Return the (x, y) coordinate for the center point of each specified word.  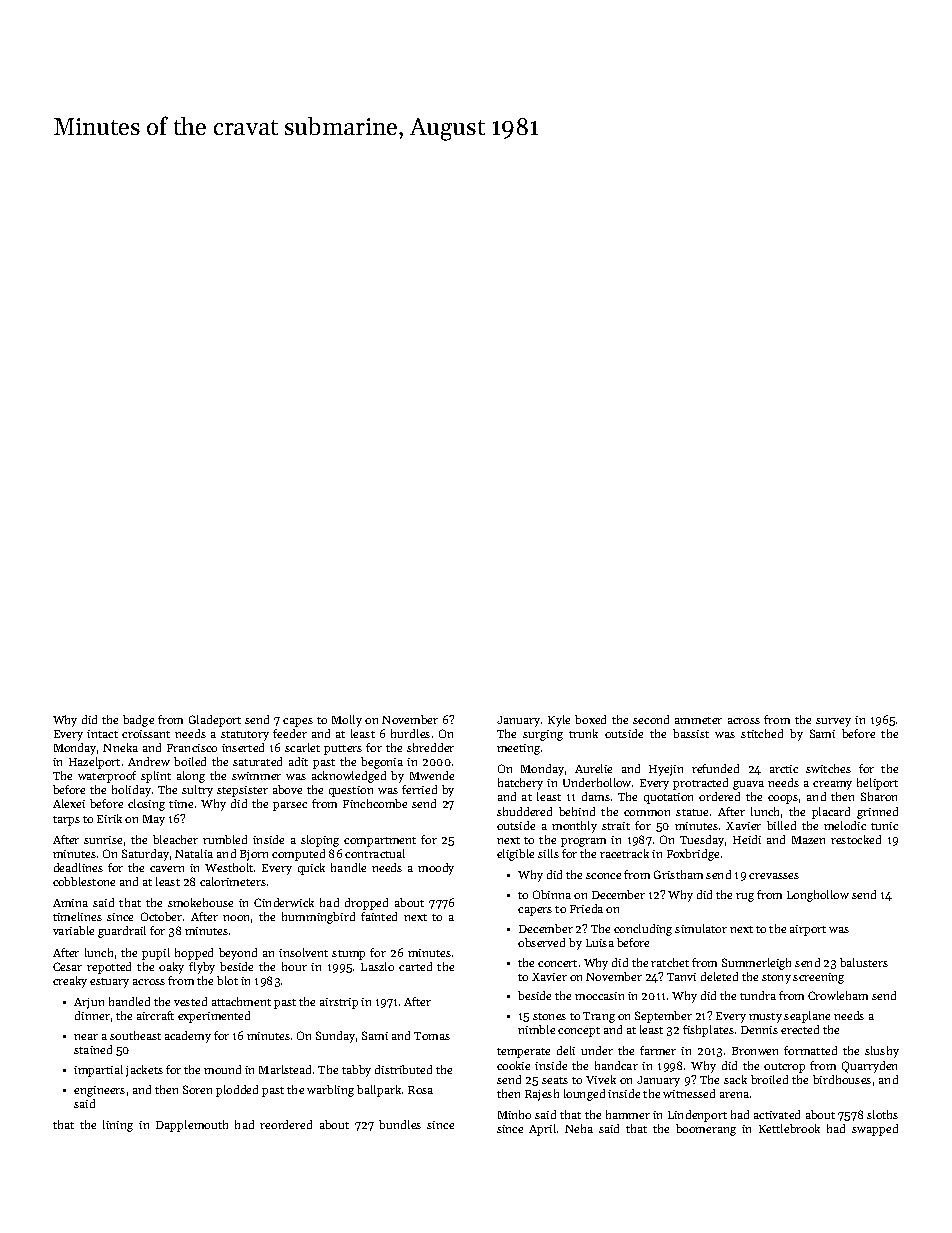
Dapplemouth (192, 1126)
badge (138, 721)
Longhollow (818, 896)
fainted (379, 916)
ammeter (698, 720)
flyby (202, 968)
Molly (347, 721)
